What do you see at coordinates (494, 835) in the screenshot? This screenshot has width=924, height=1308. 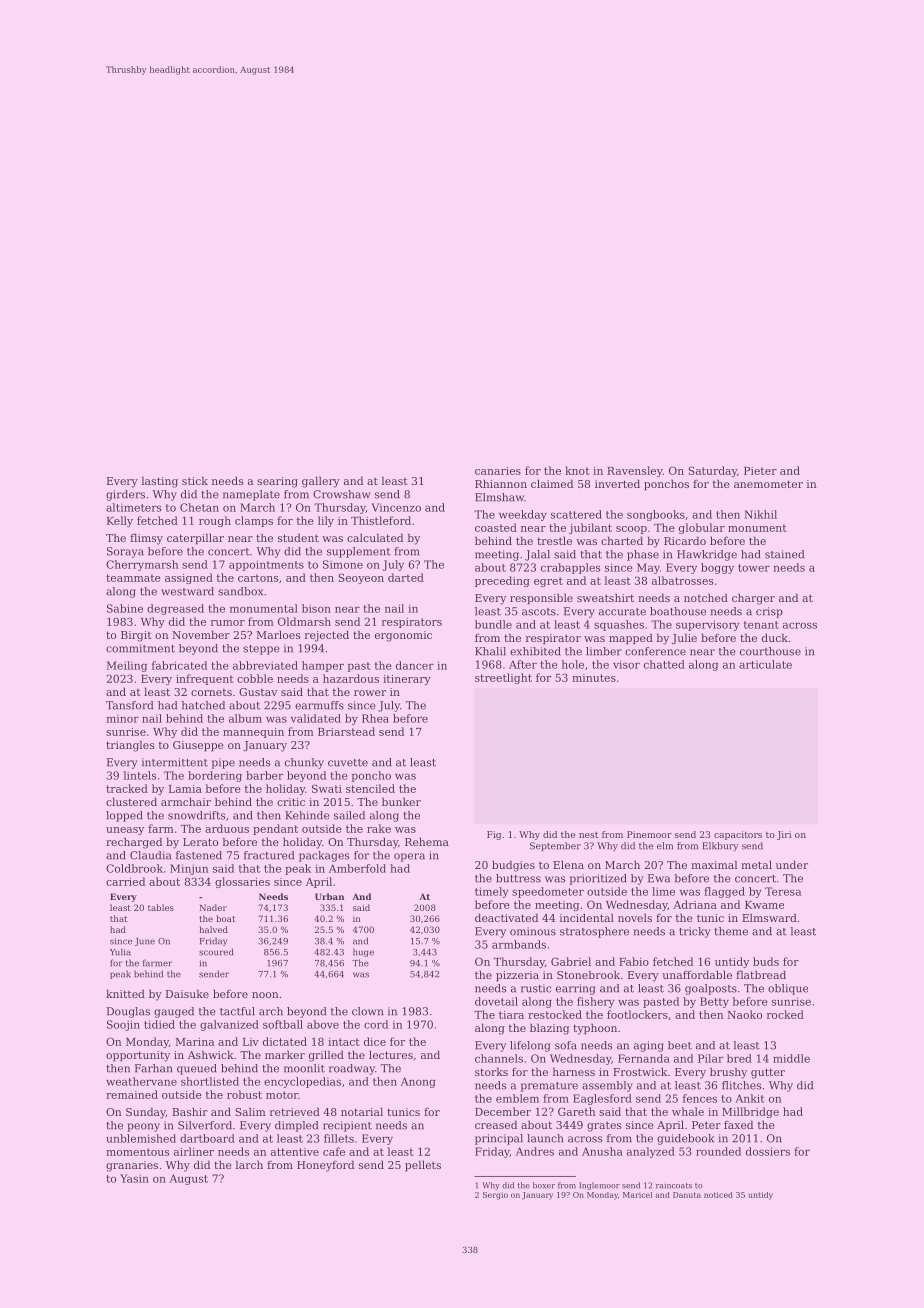 I see `Fig` at bounding box center [494, 835].
